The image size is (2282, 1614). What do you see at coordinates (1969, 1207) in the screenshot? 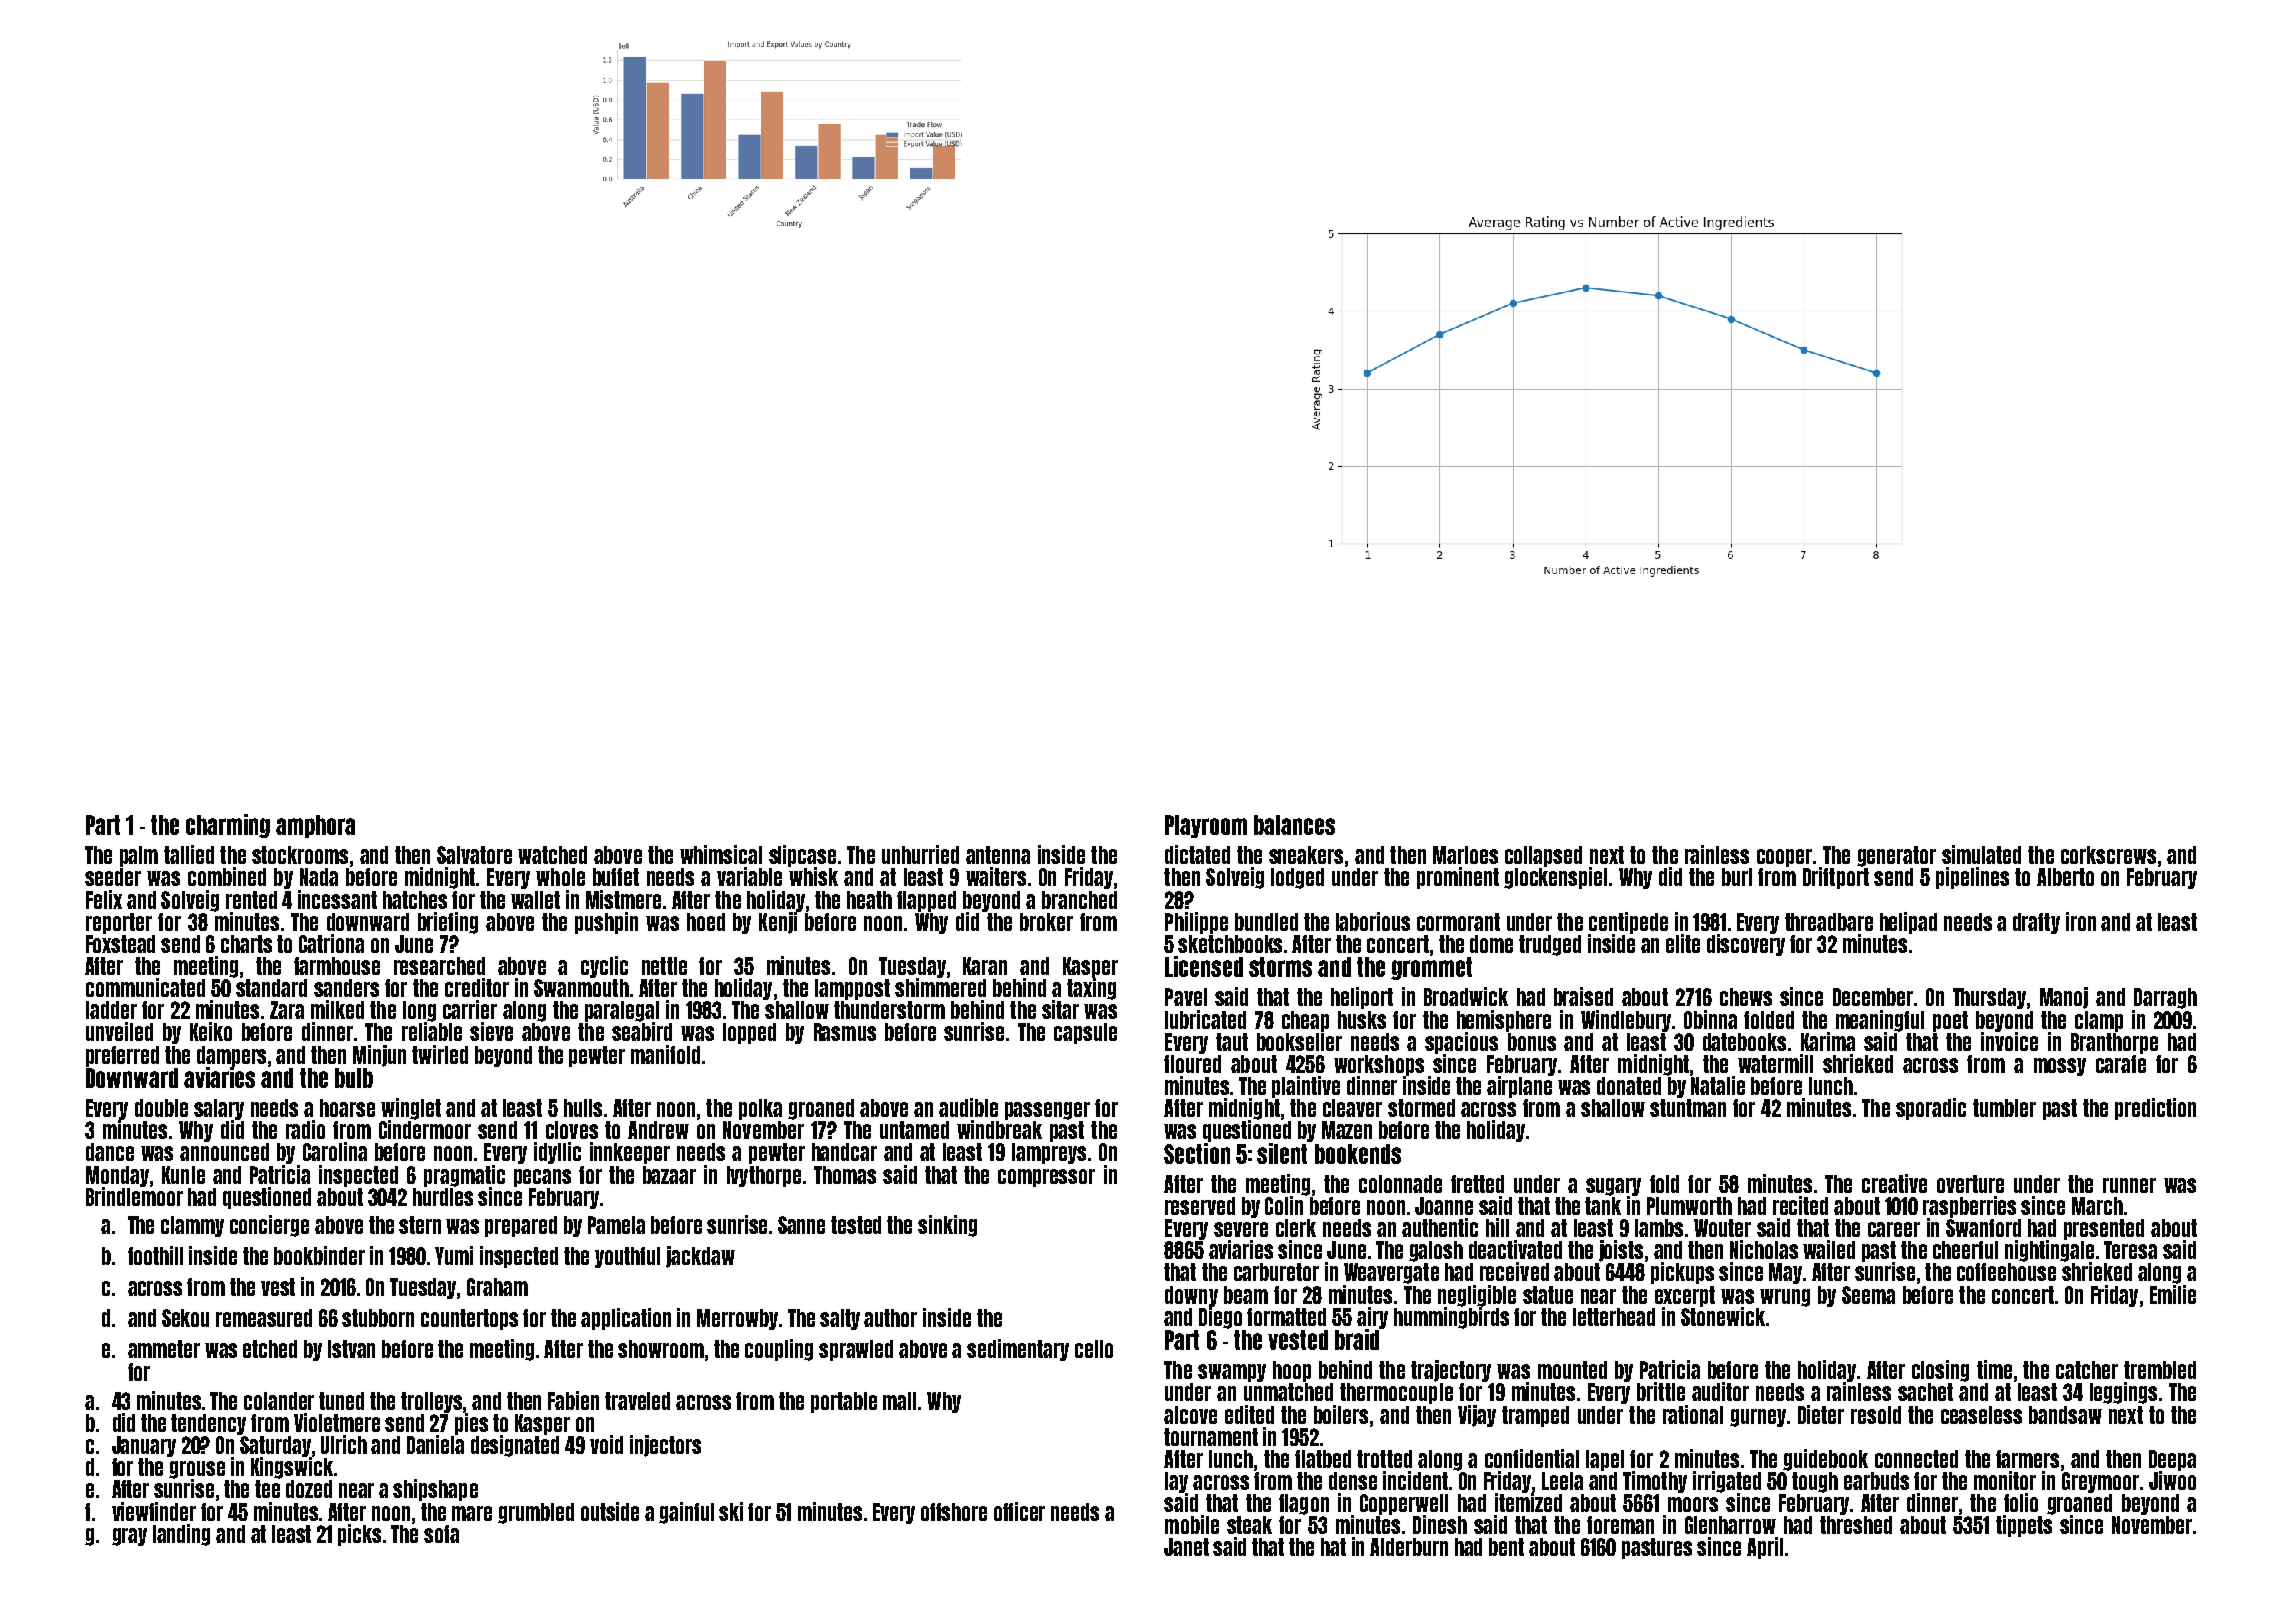
I see `raspberries` at bounding box center [1969, 1207].
